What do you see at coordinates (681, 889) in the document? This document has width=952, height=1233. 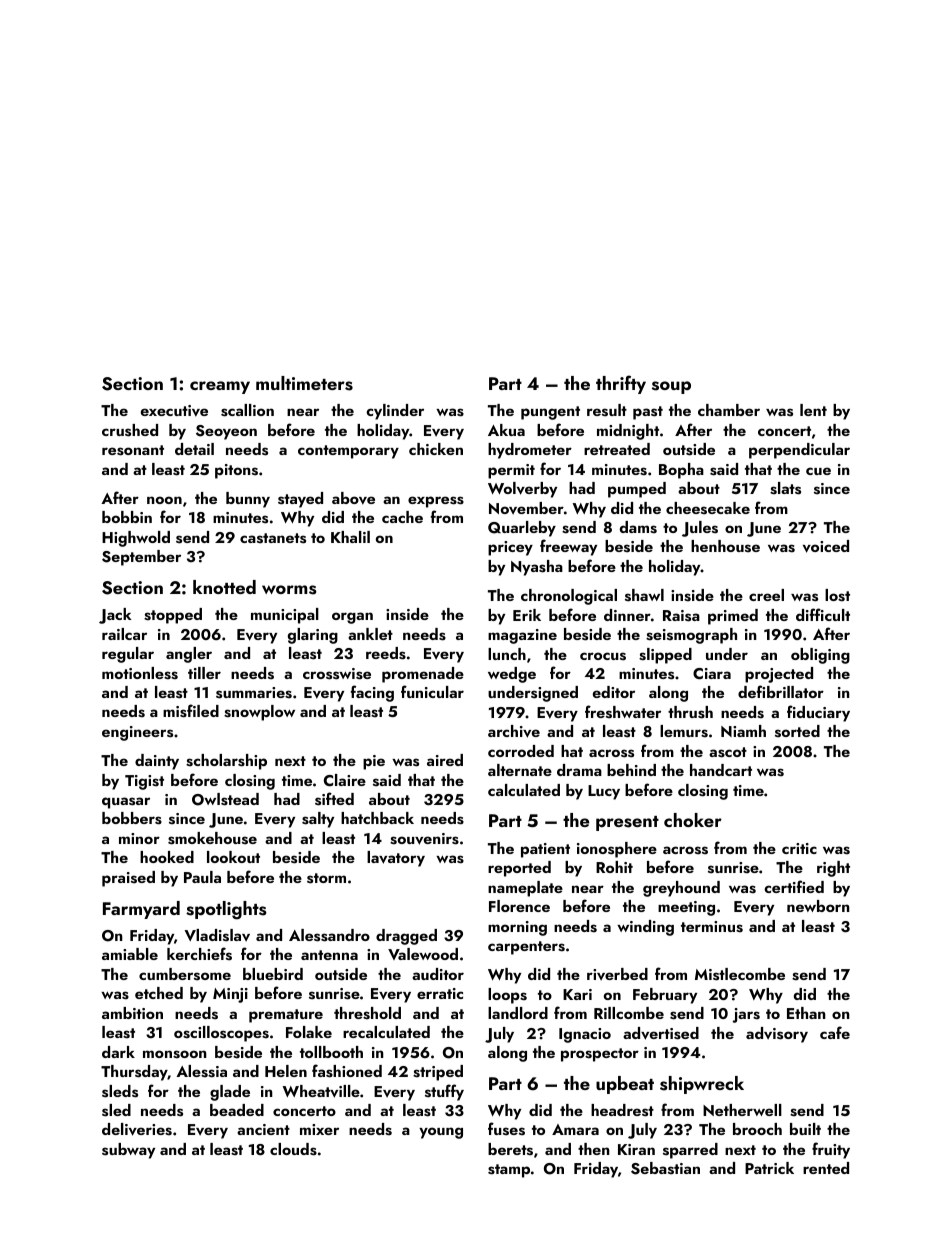 I see `greyhound` at bounding box center [681, 889].
